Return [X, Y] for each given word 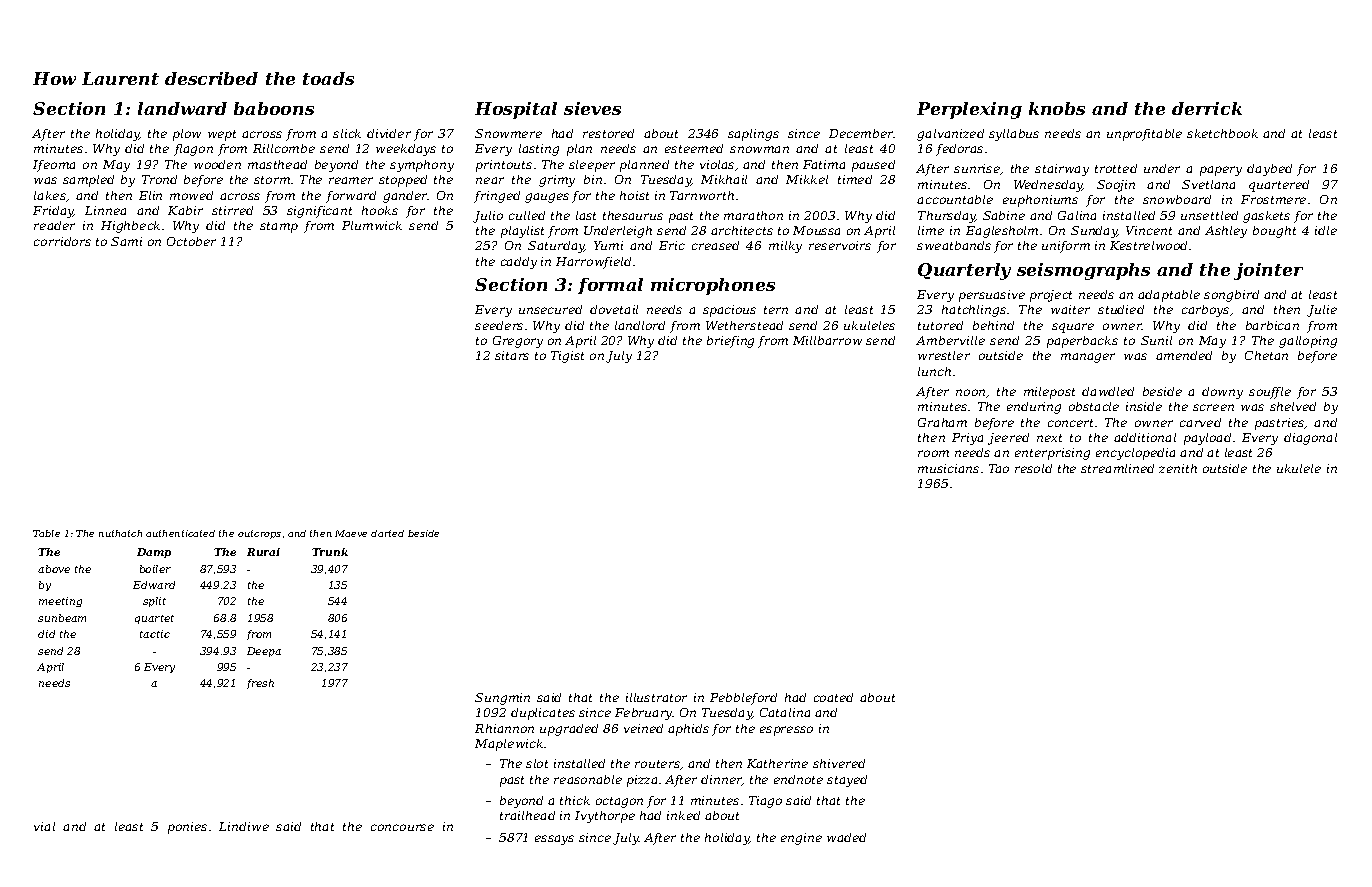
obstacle [1094, 406]
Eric [672, 245]
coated [833, 697]
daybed [1269, 170]
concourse [402, 827]
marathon [753, 215]
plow [187, 135]
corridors [62, 241]
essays [554, 840]
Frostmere [1273, 199]
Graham [942, 422]
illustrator [656, 697]
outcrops [259, 534]
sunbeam [62, 618]
